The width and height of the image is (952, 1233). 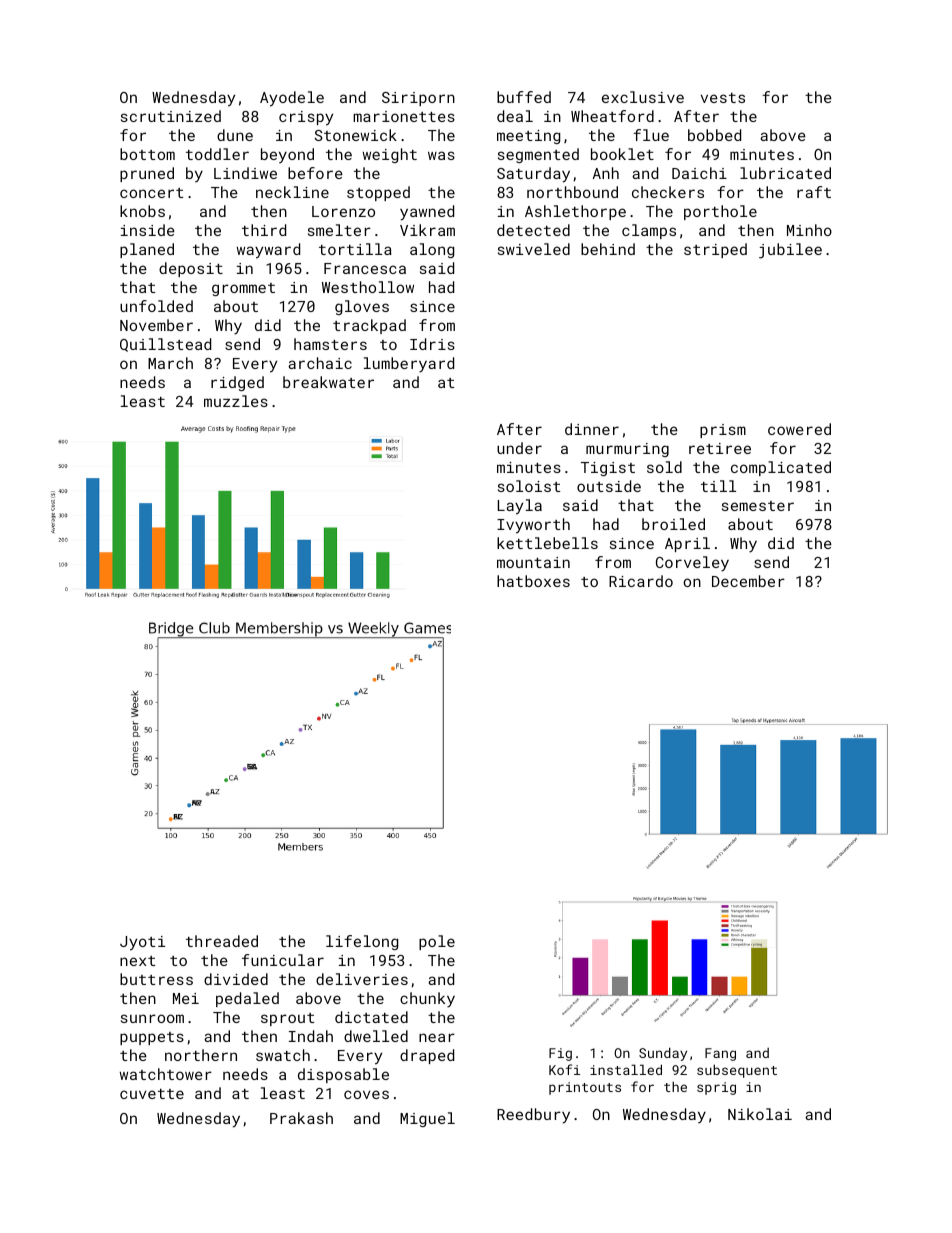 I want to click on lumberyard, so click(x=409, y=365).
